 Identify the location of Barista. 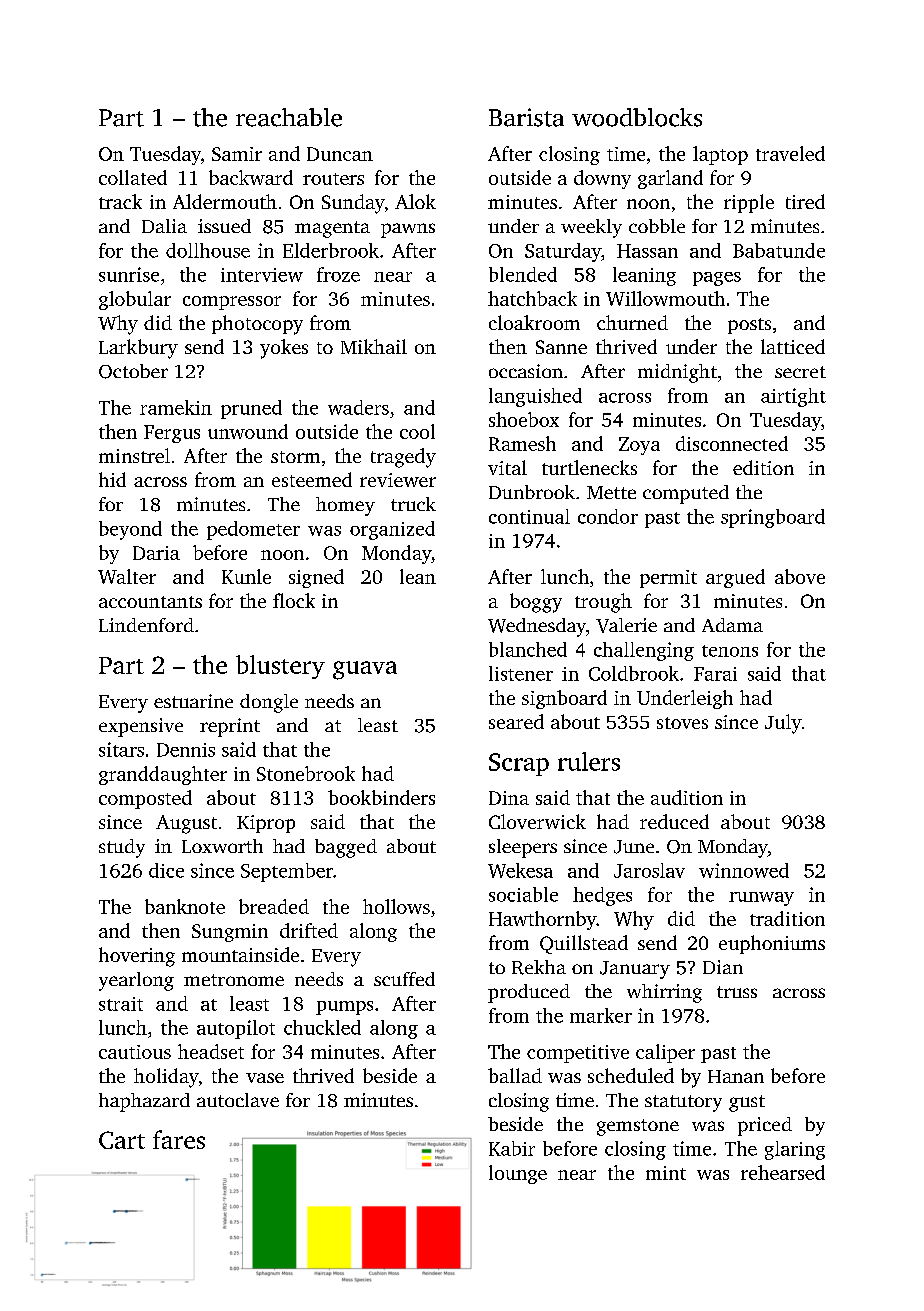
(526, 117).
